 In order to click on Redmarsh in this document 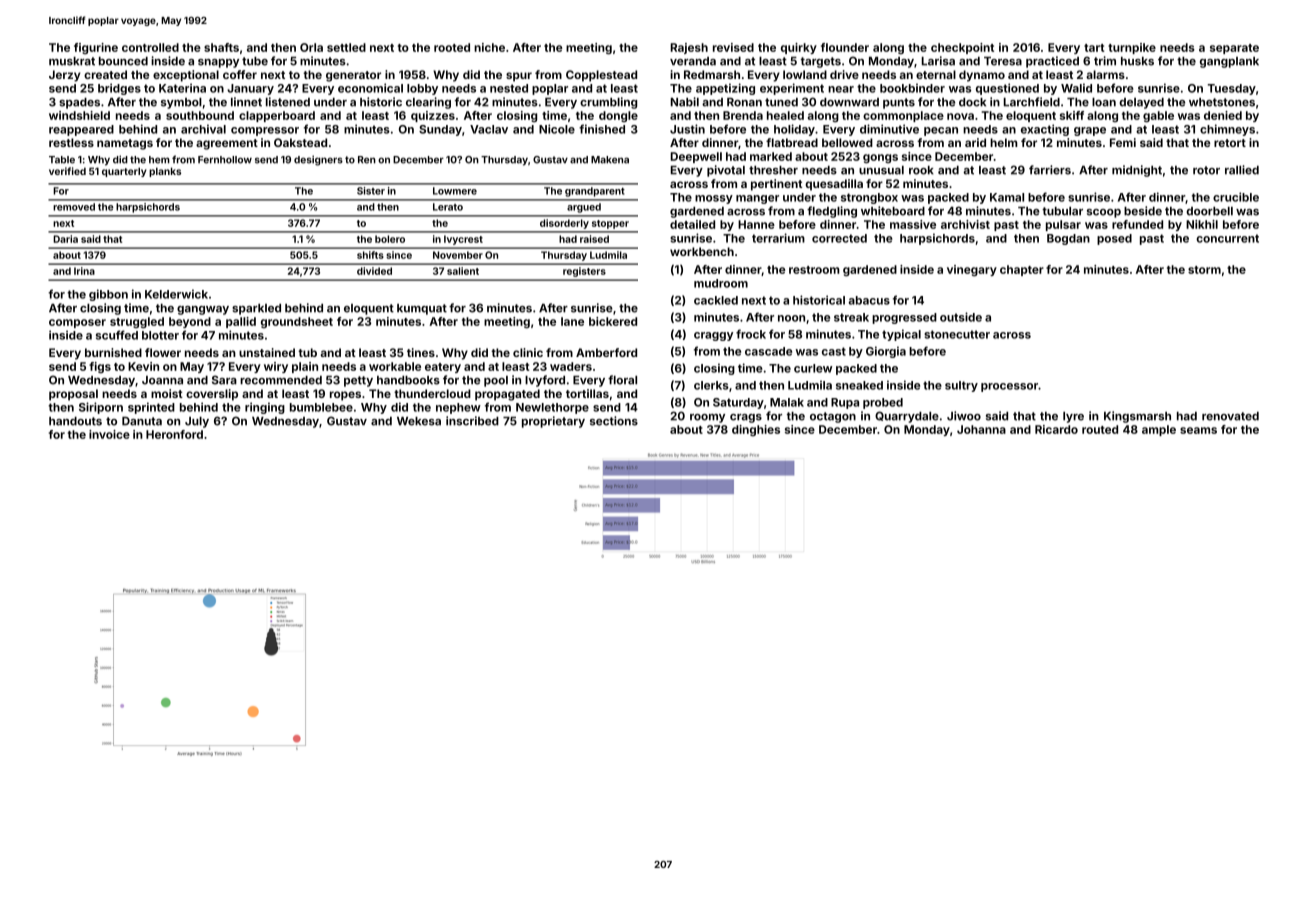, I will do `click(712, 74)`.
